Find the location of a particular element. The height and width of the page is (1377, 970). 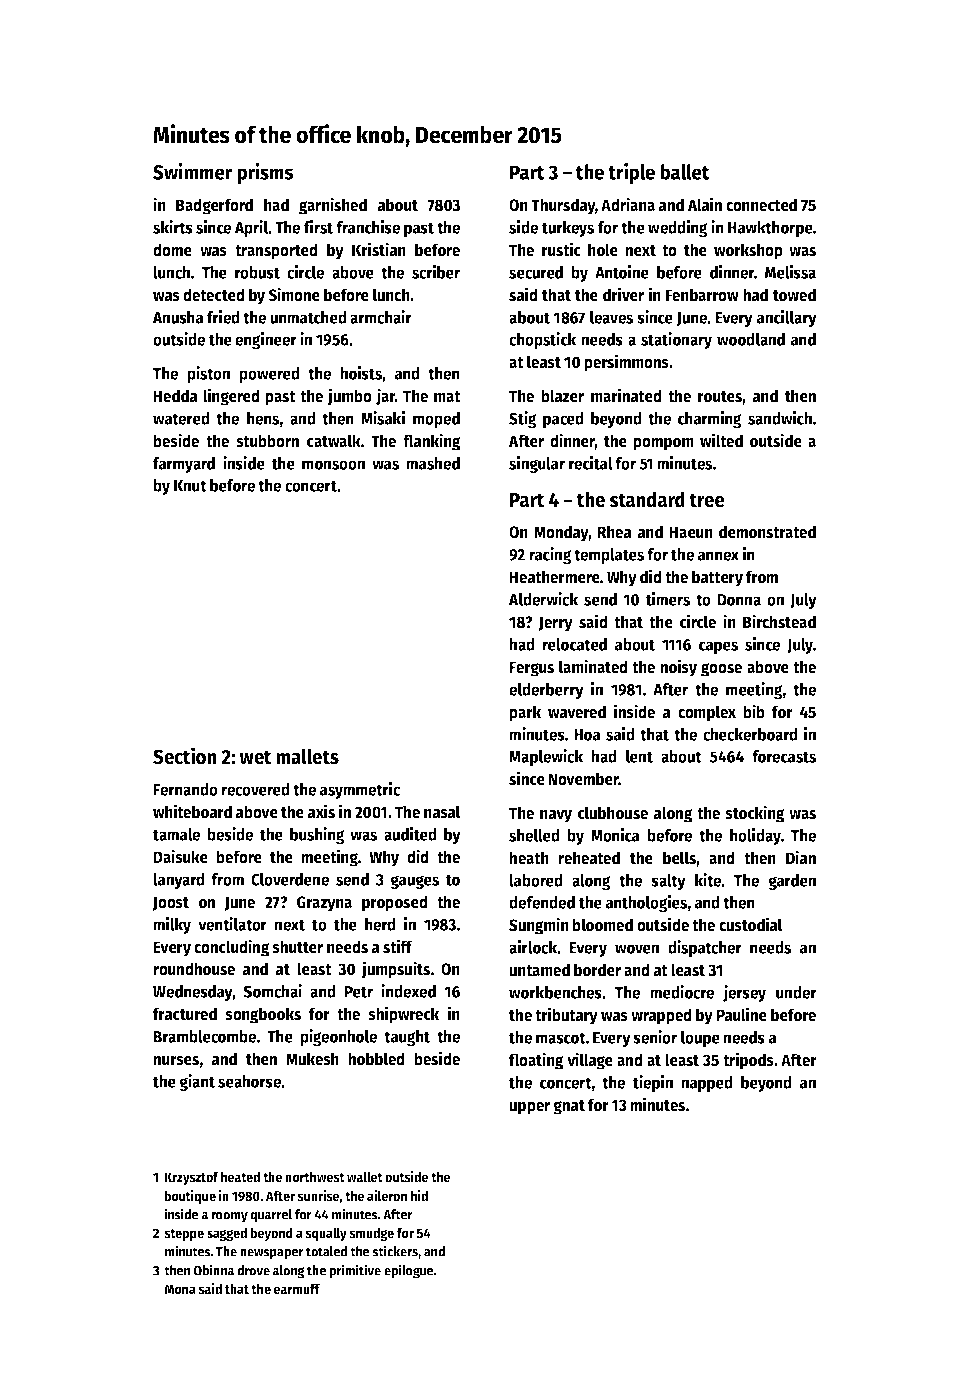

Mona is located at coordinates (180, 1289).
